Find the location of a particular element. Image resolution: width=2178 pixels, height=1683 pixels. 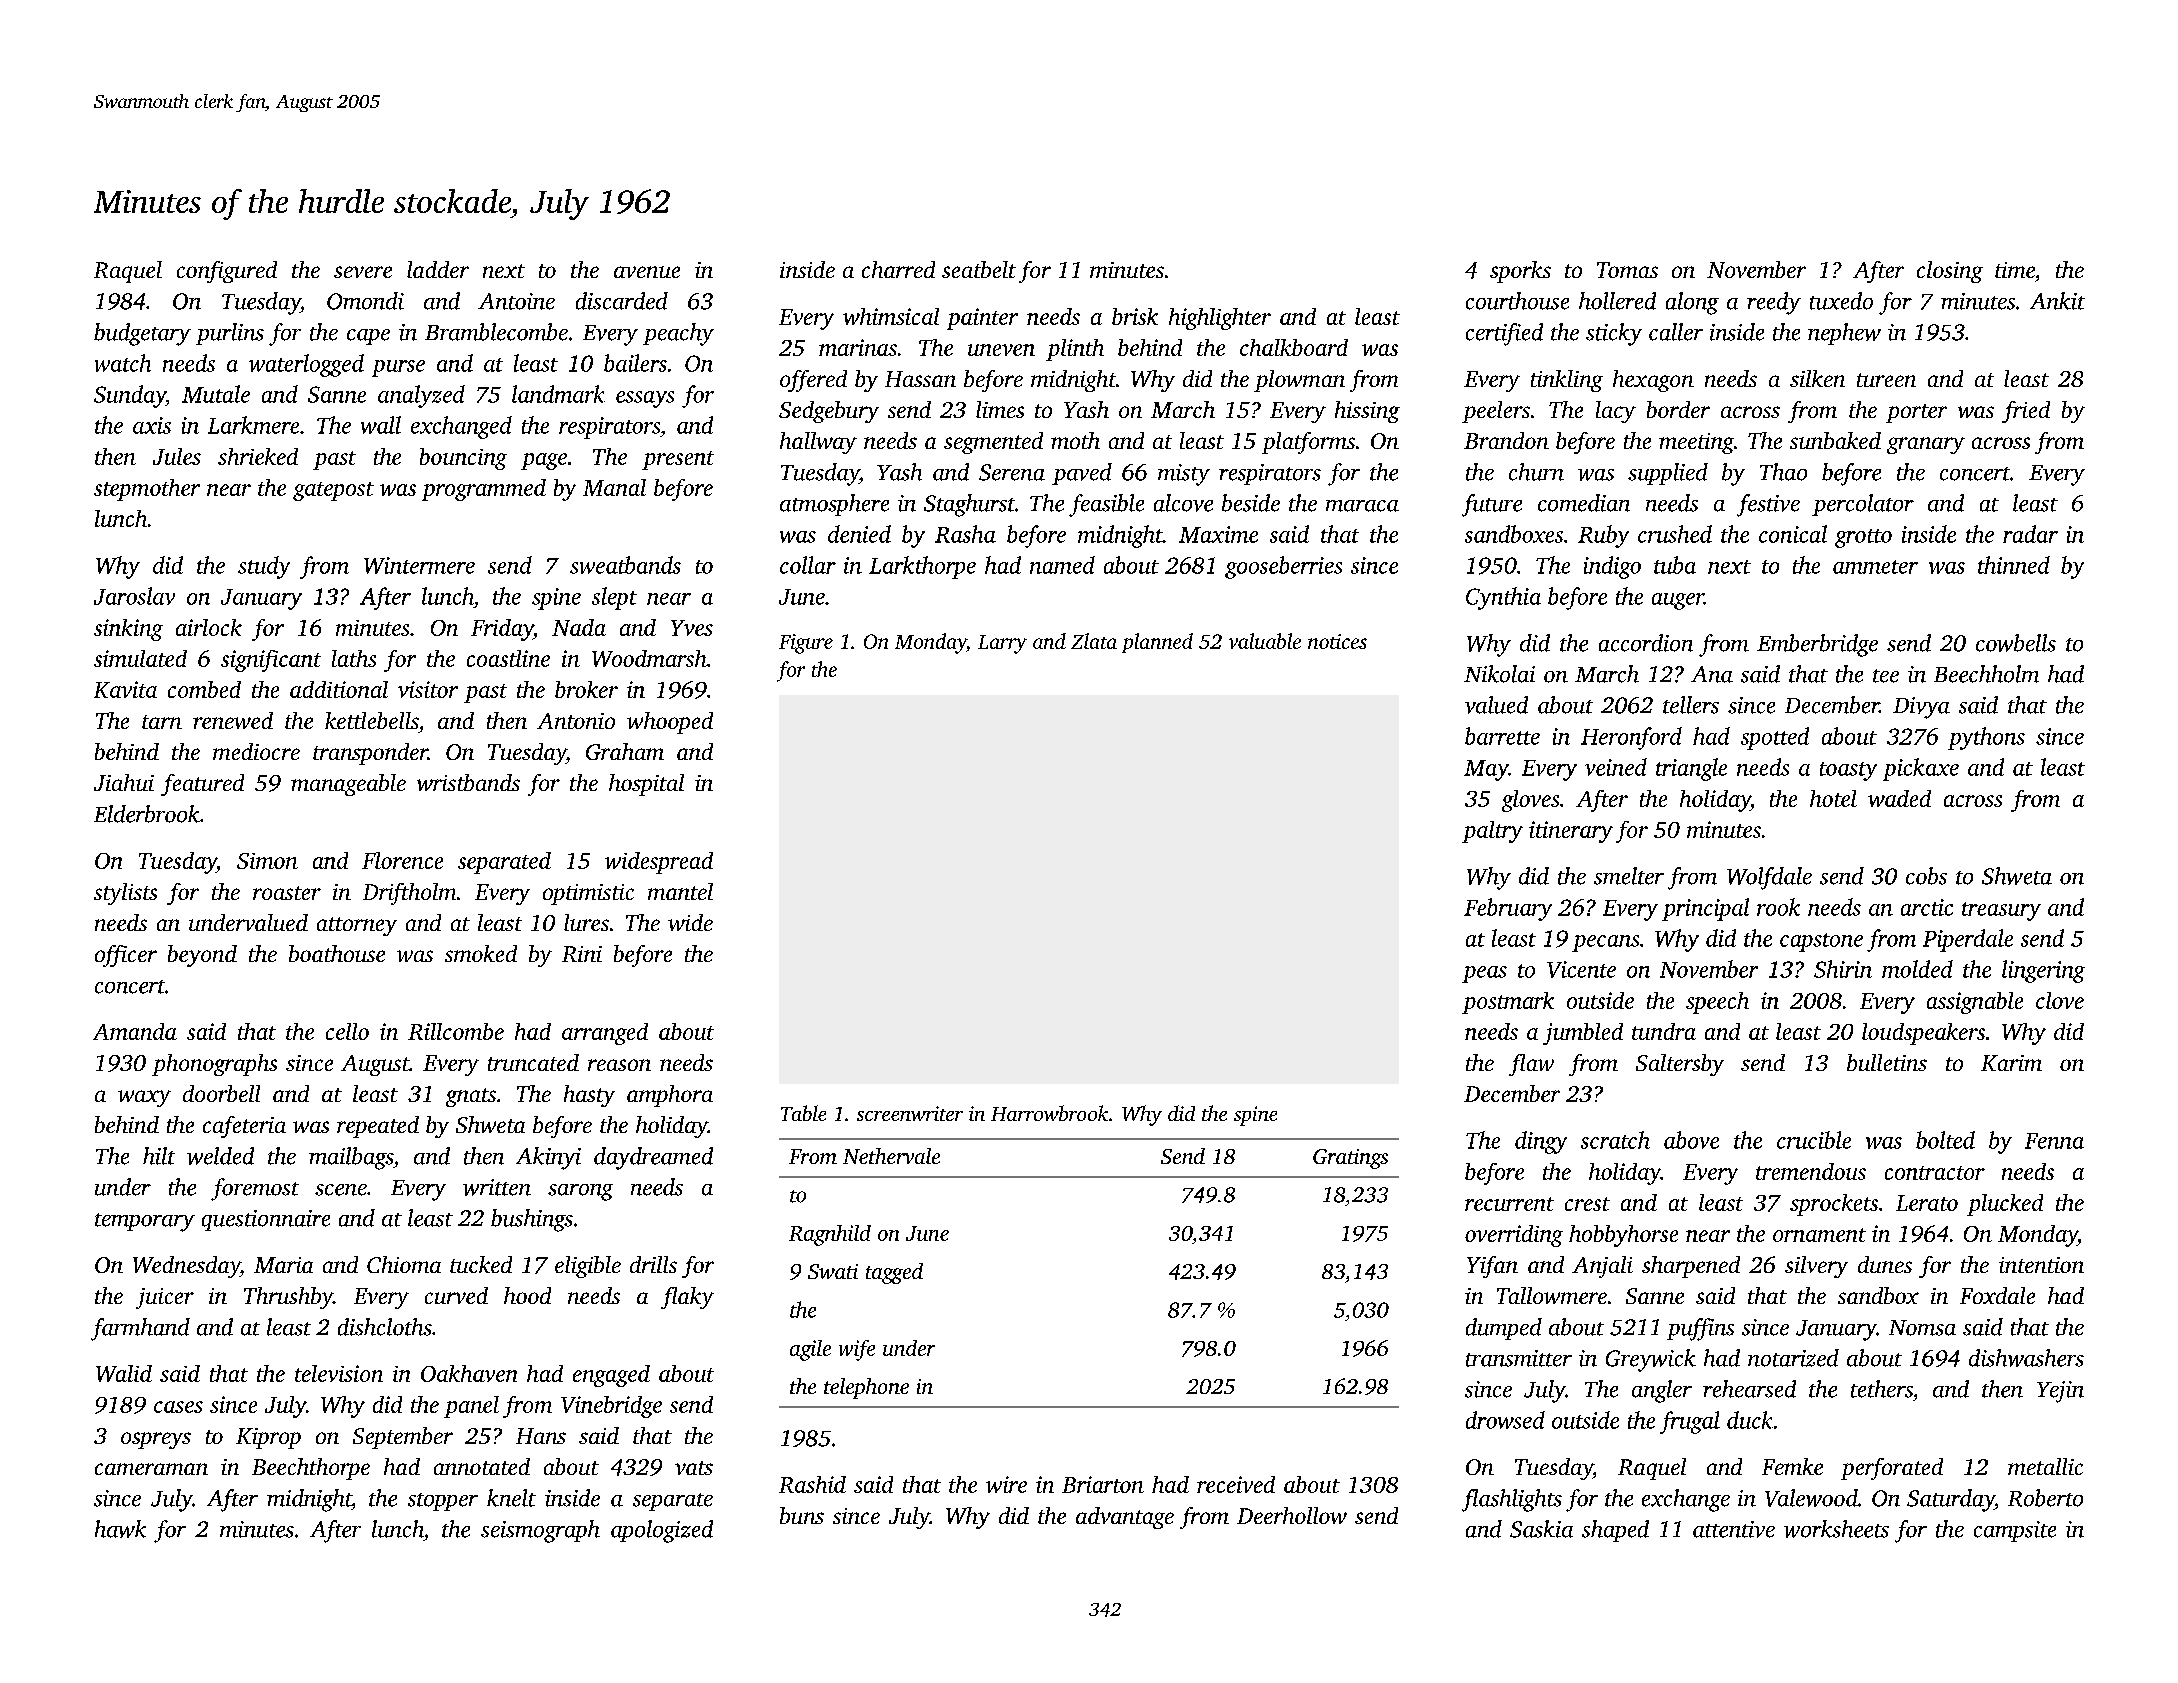

visitor is located at coordinates (428, 689).
